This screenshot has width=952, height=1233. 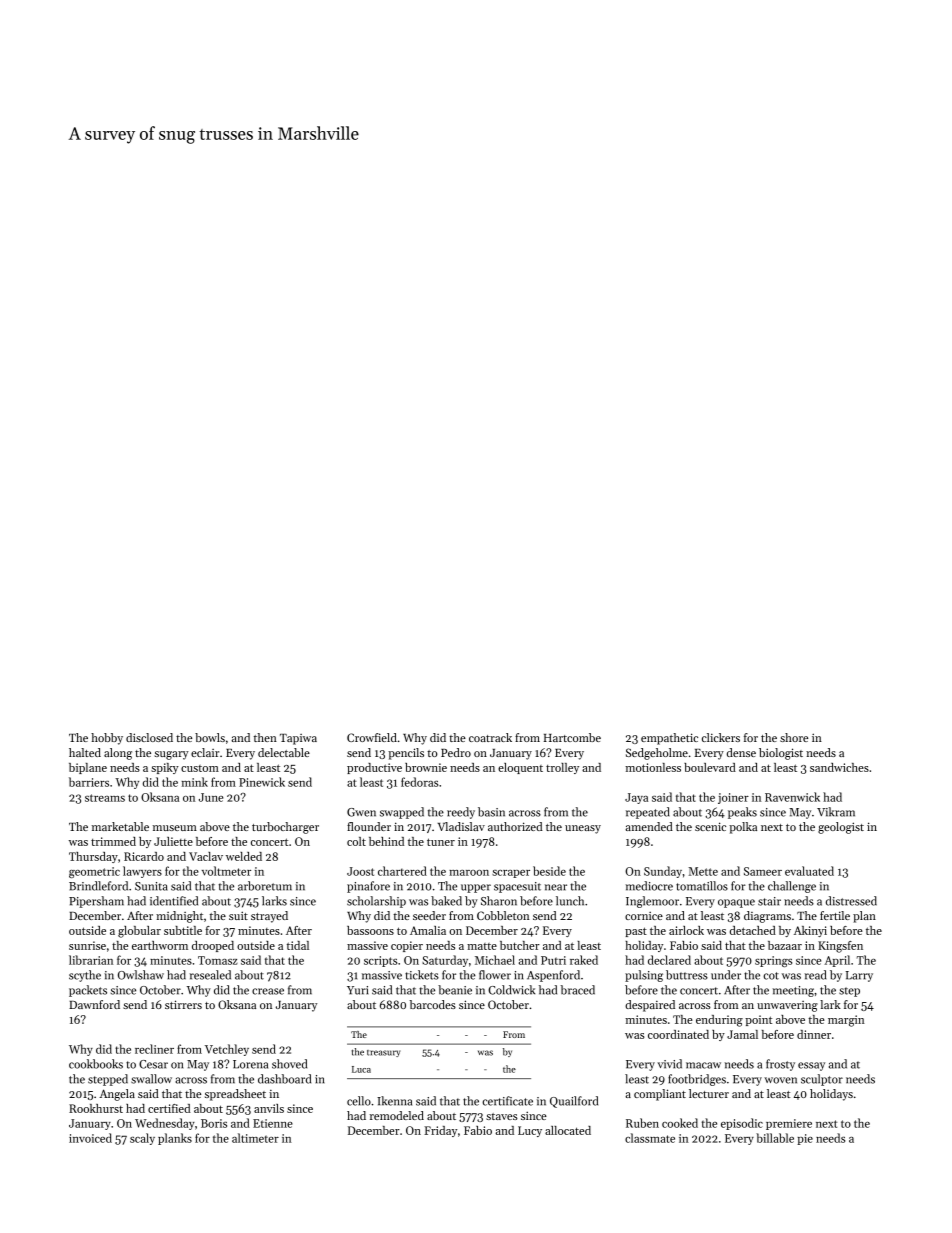 What do you see at coordinates (433, 1004) in the screenshot?
I see `barcodes` at bounding box center [433, 1004].
